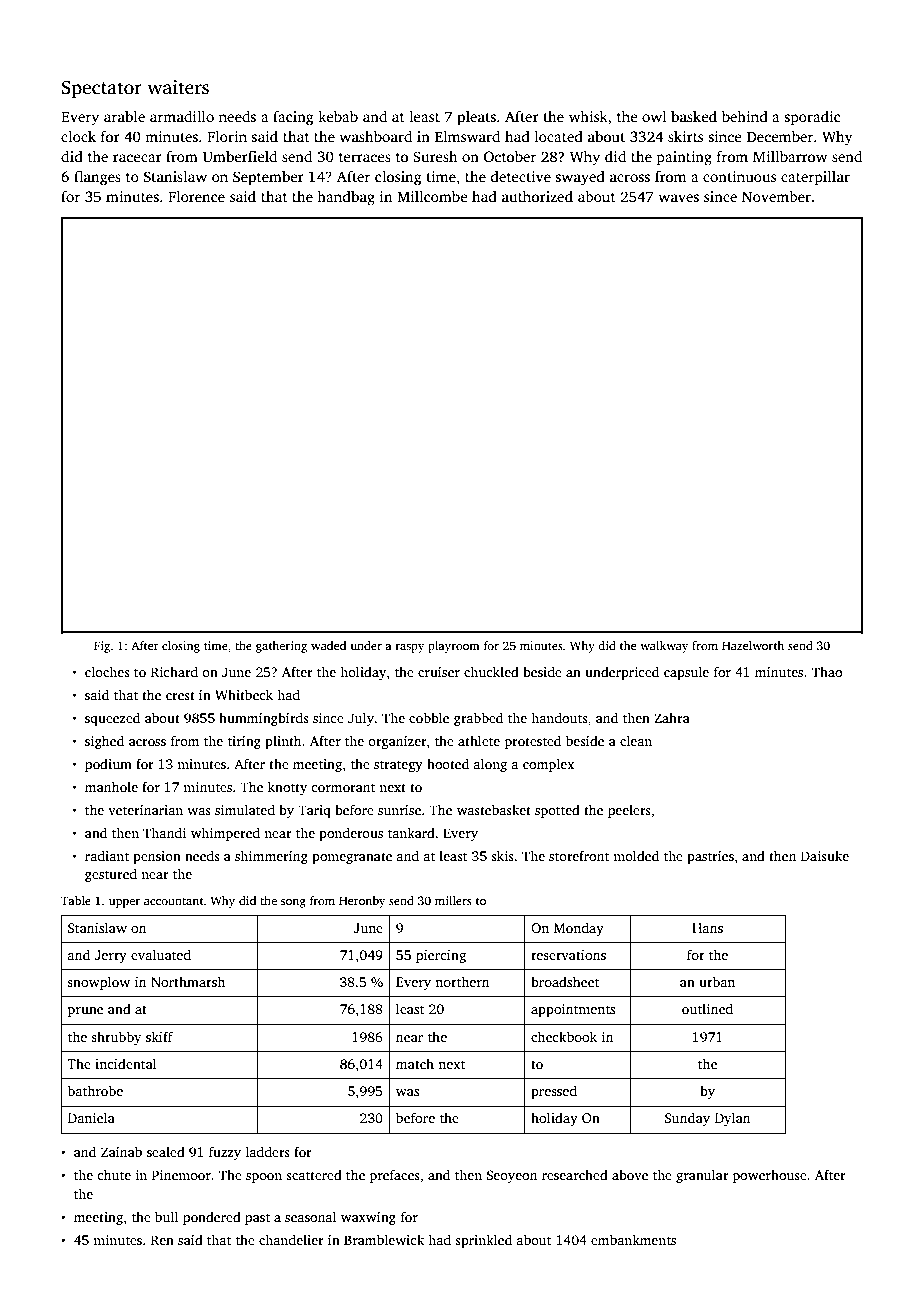  Describe the element at coordinates (76, 900) in the screenshot. I see `Table` at that location.
